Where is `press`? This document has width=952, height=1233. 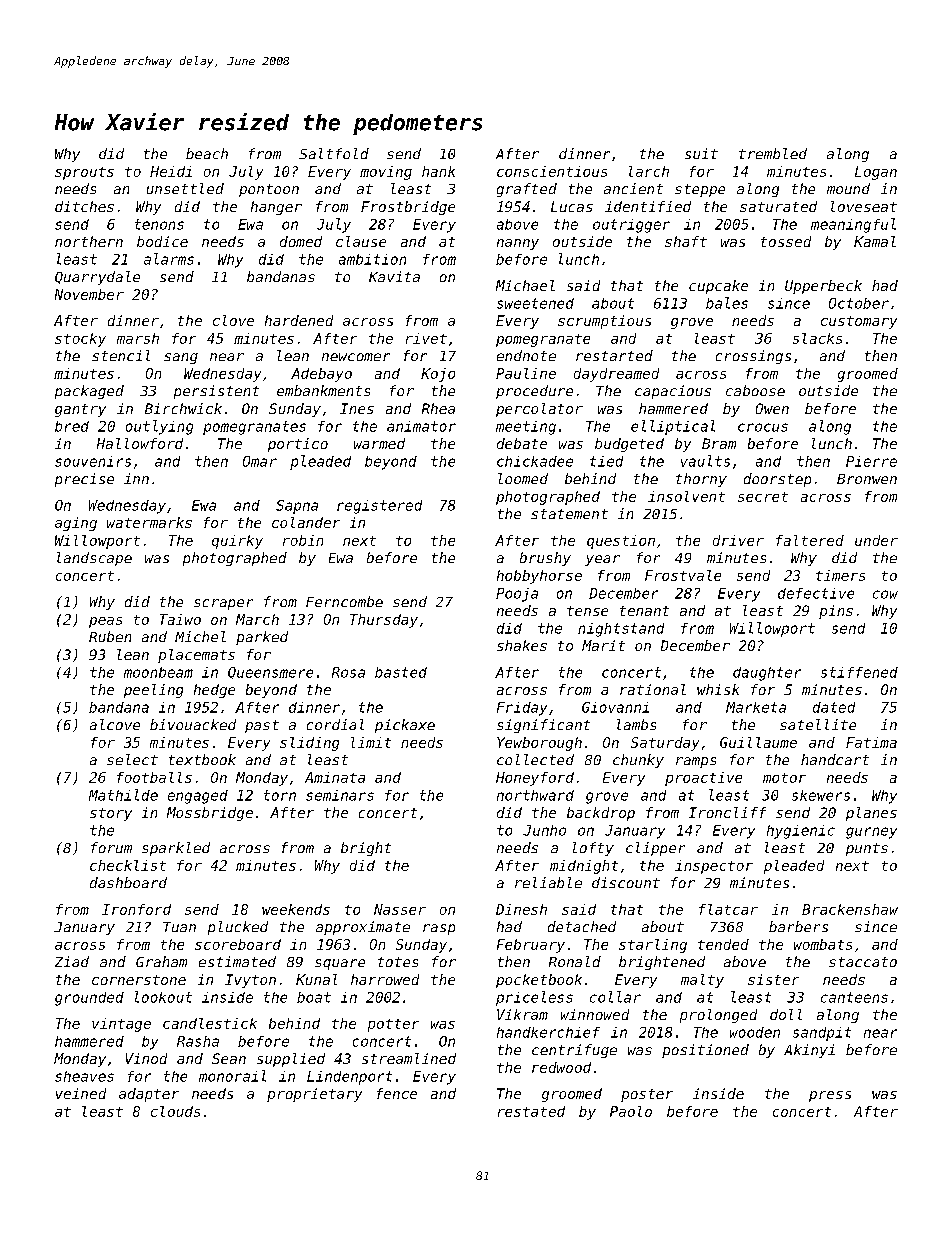 press is located at coordinates (830, 1096).
